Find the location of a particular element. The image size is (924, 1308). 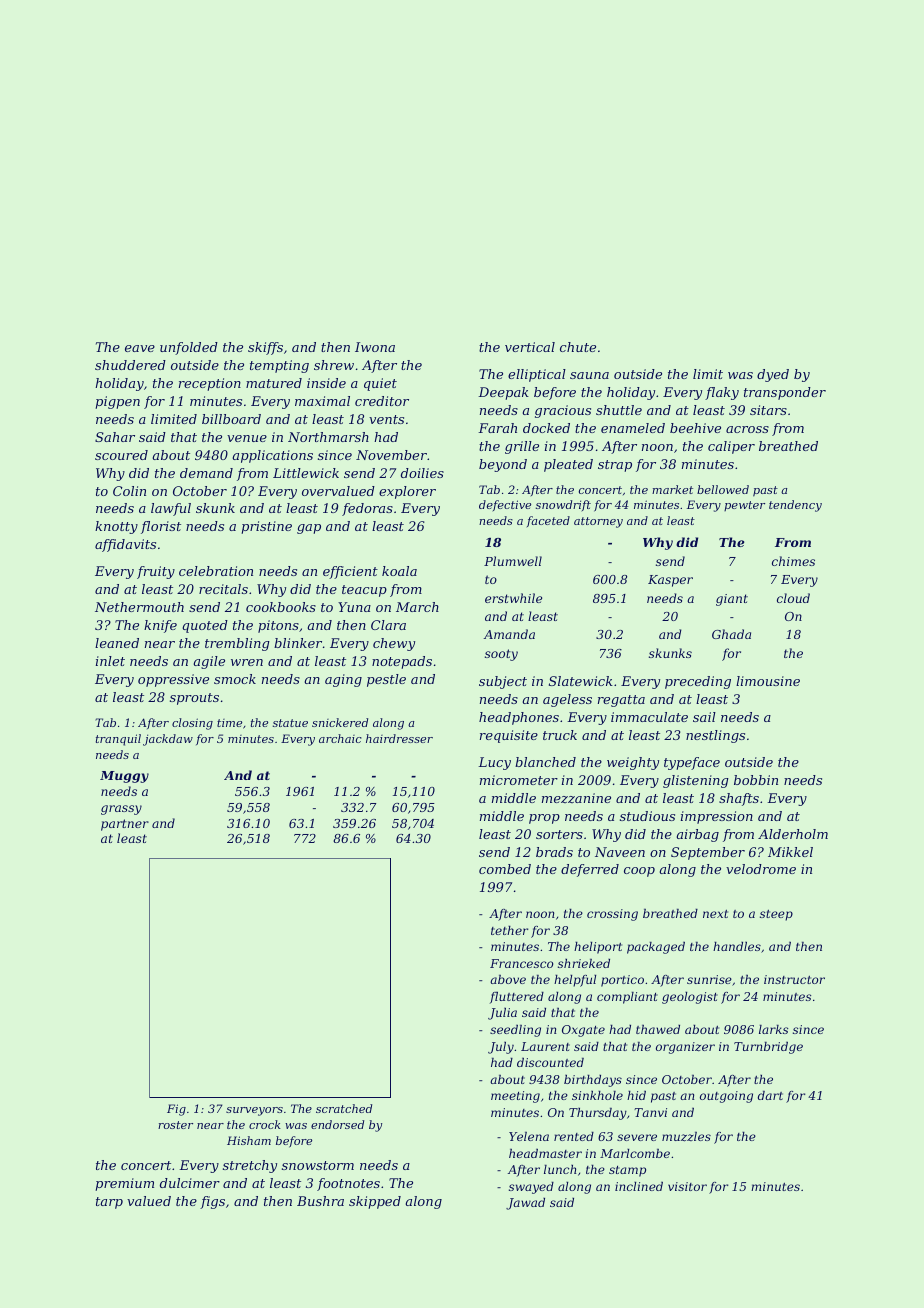

dyed is located at coordinates (773, 375).
